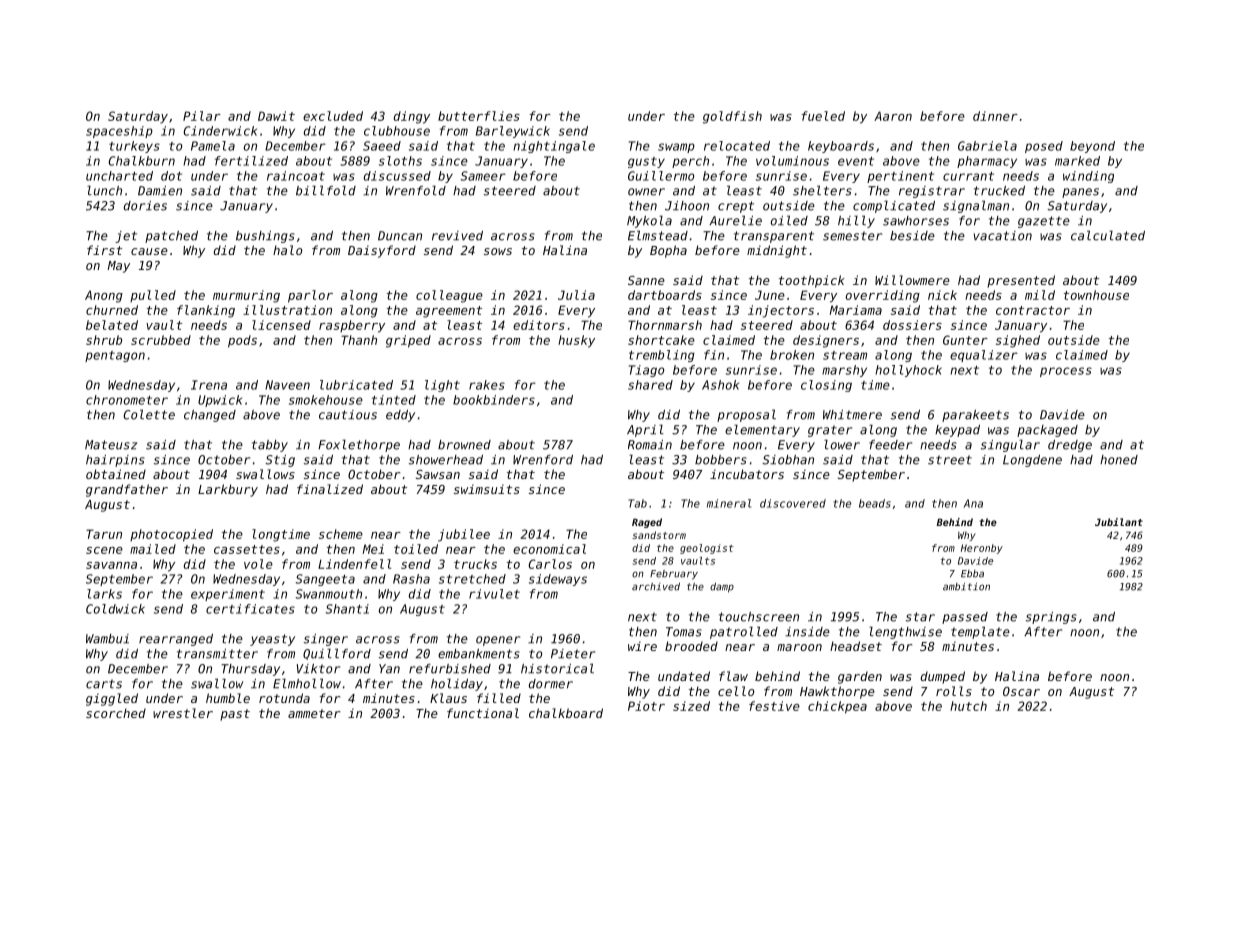 The height and width of the screenshot is (952, 1233). I want to click on scheme, so click(341, 534).
